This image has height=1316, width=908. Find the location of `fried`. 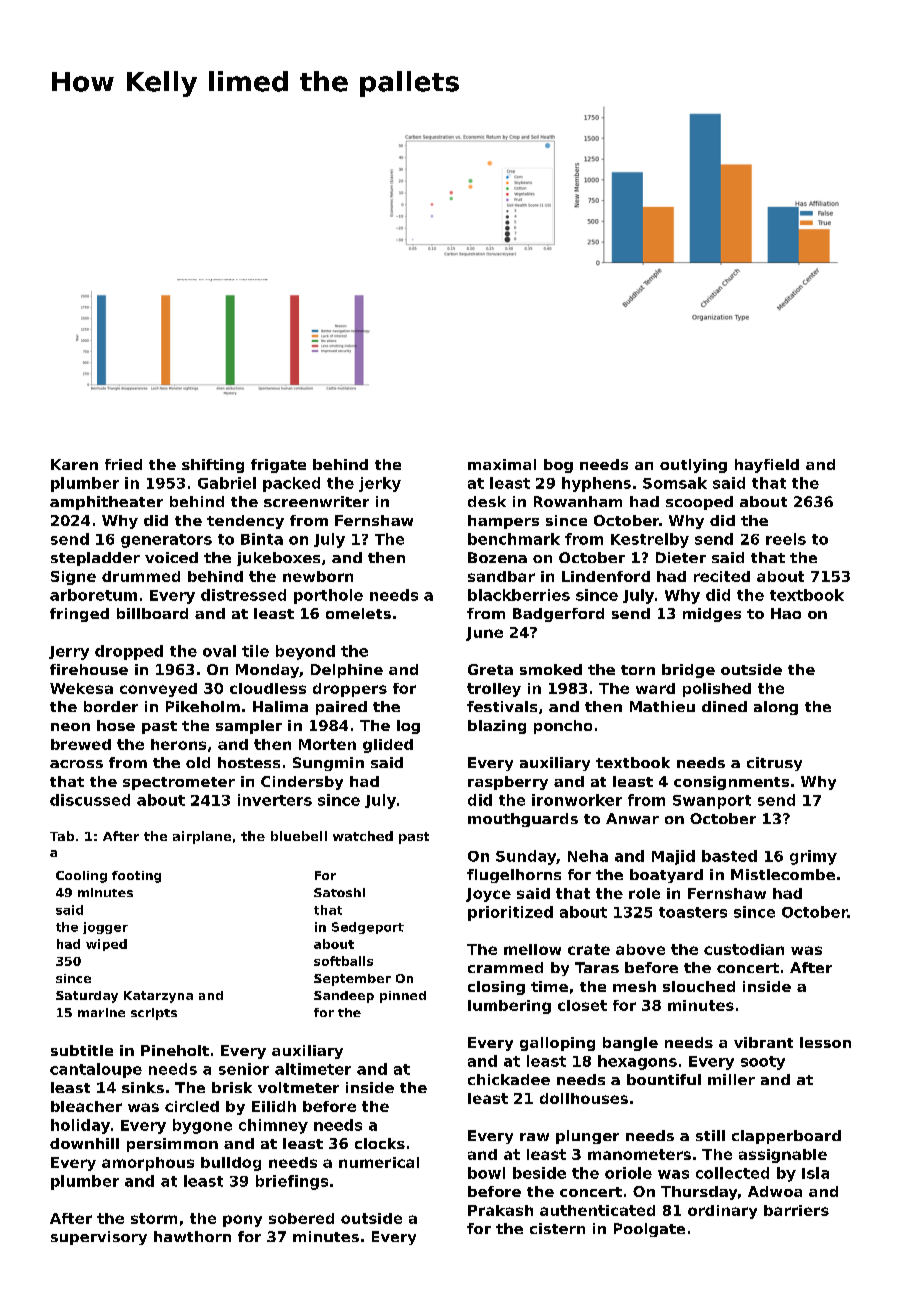

fried is located at coordinates (123, 464).
